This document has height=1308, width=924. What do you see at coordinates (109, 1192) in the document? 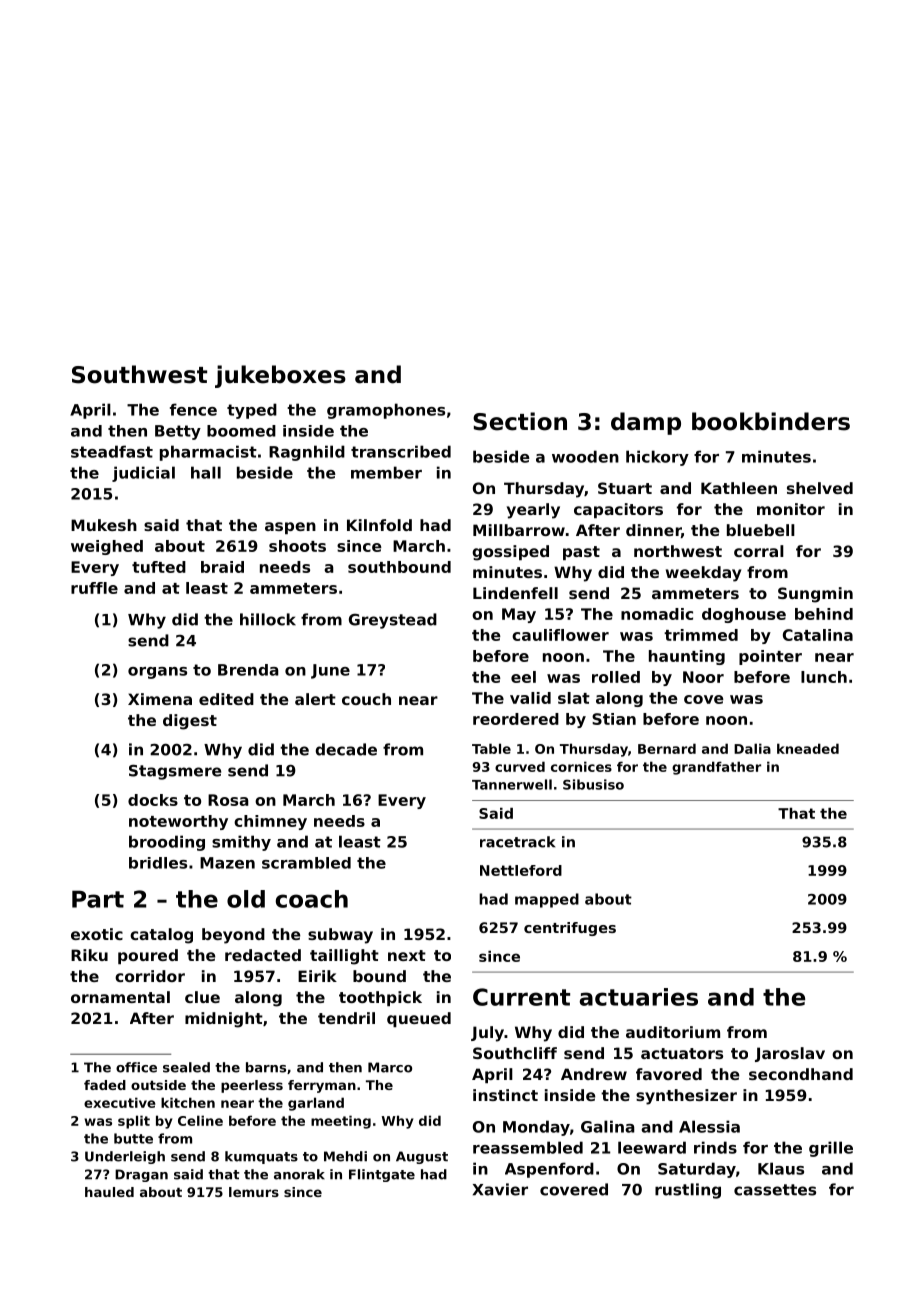
I see `hauled` at bounding box center [109, 1192].
